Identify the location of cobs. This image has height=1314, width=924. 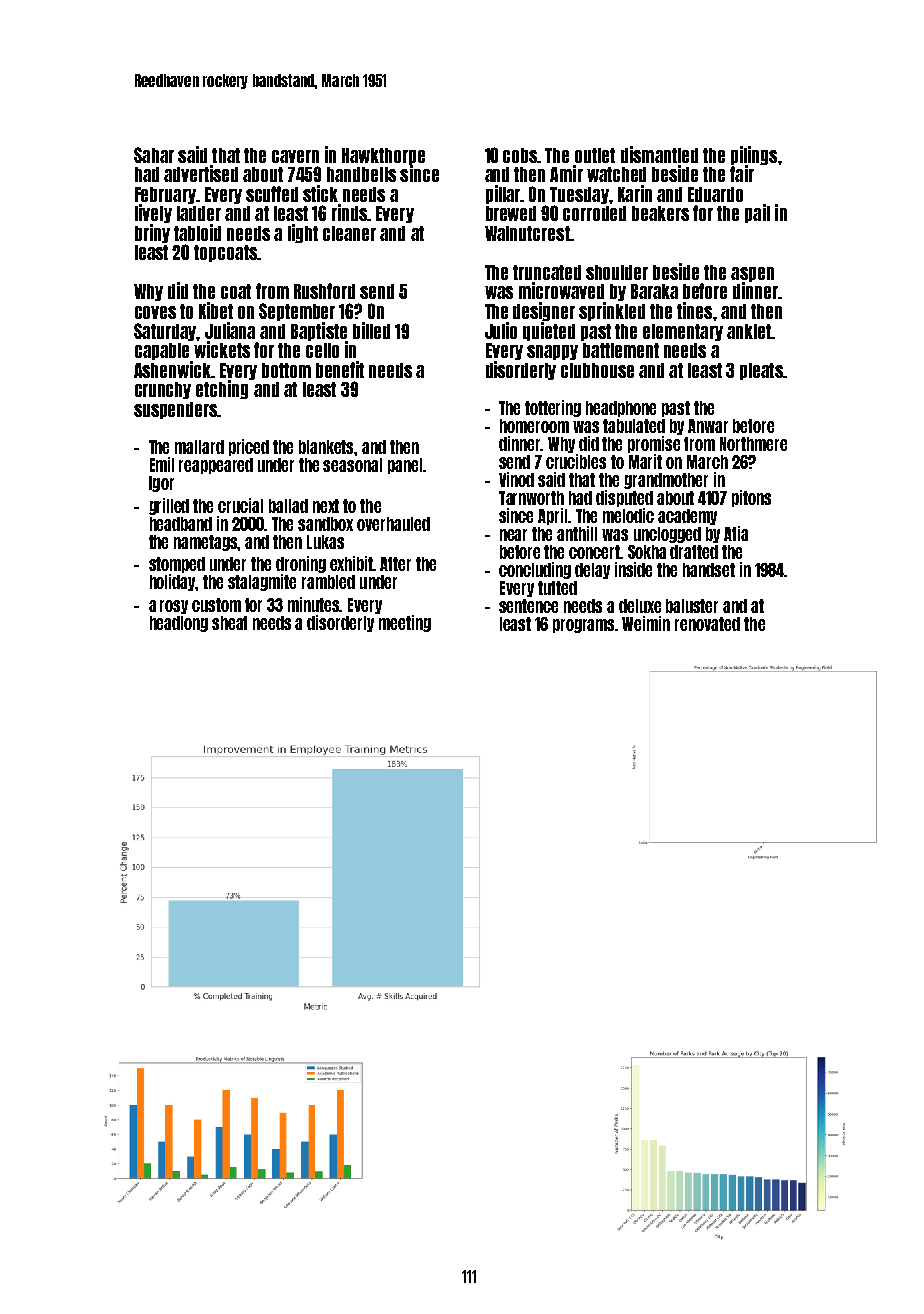
(520, 155).
